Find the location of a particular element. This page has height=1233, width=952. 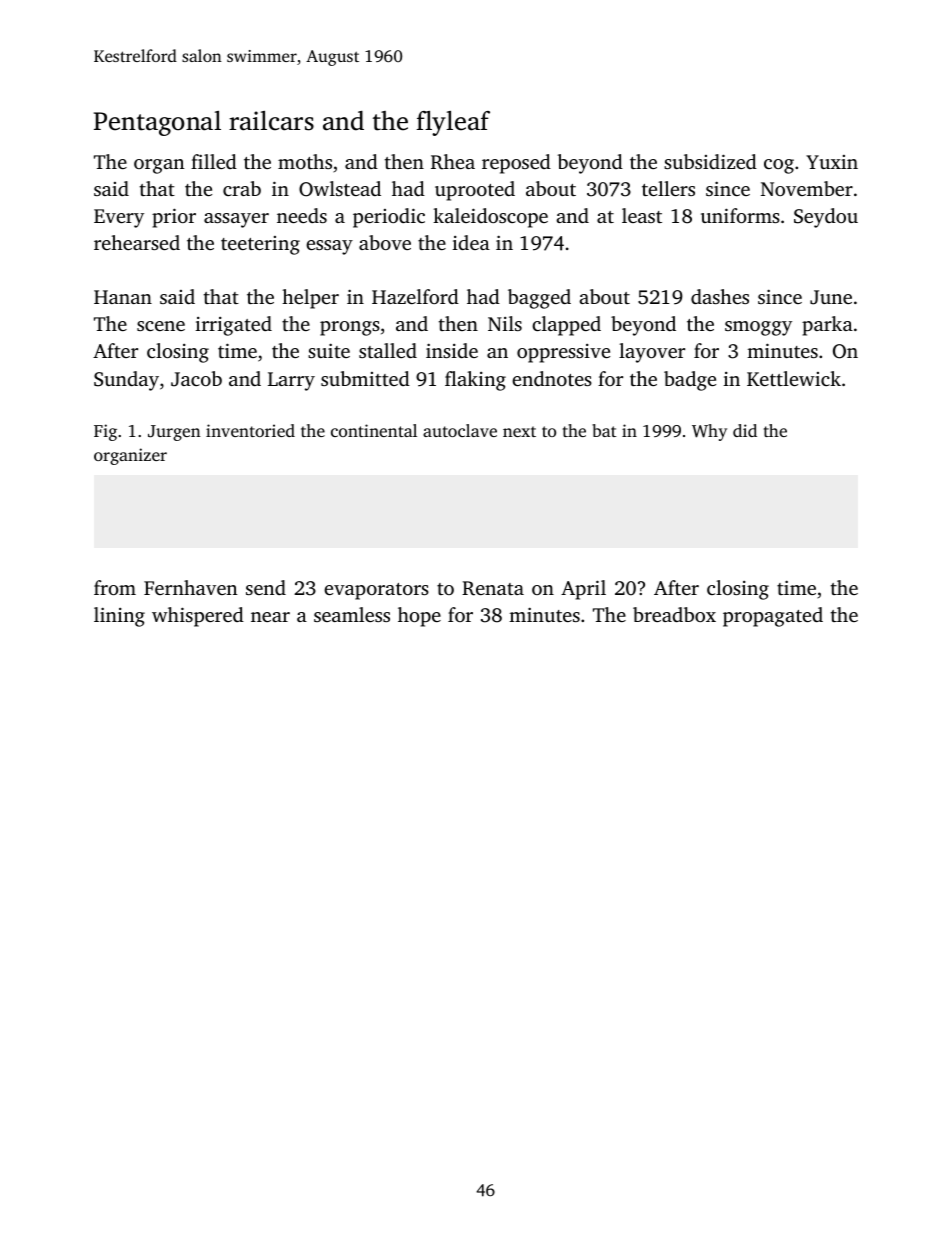

least is located at coordinates (642, 215).
